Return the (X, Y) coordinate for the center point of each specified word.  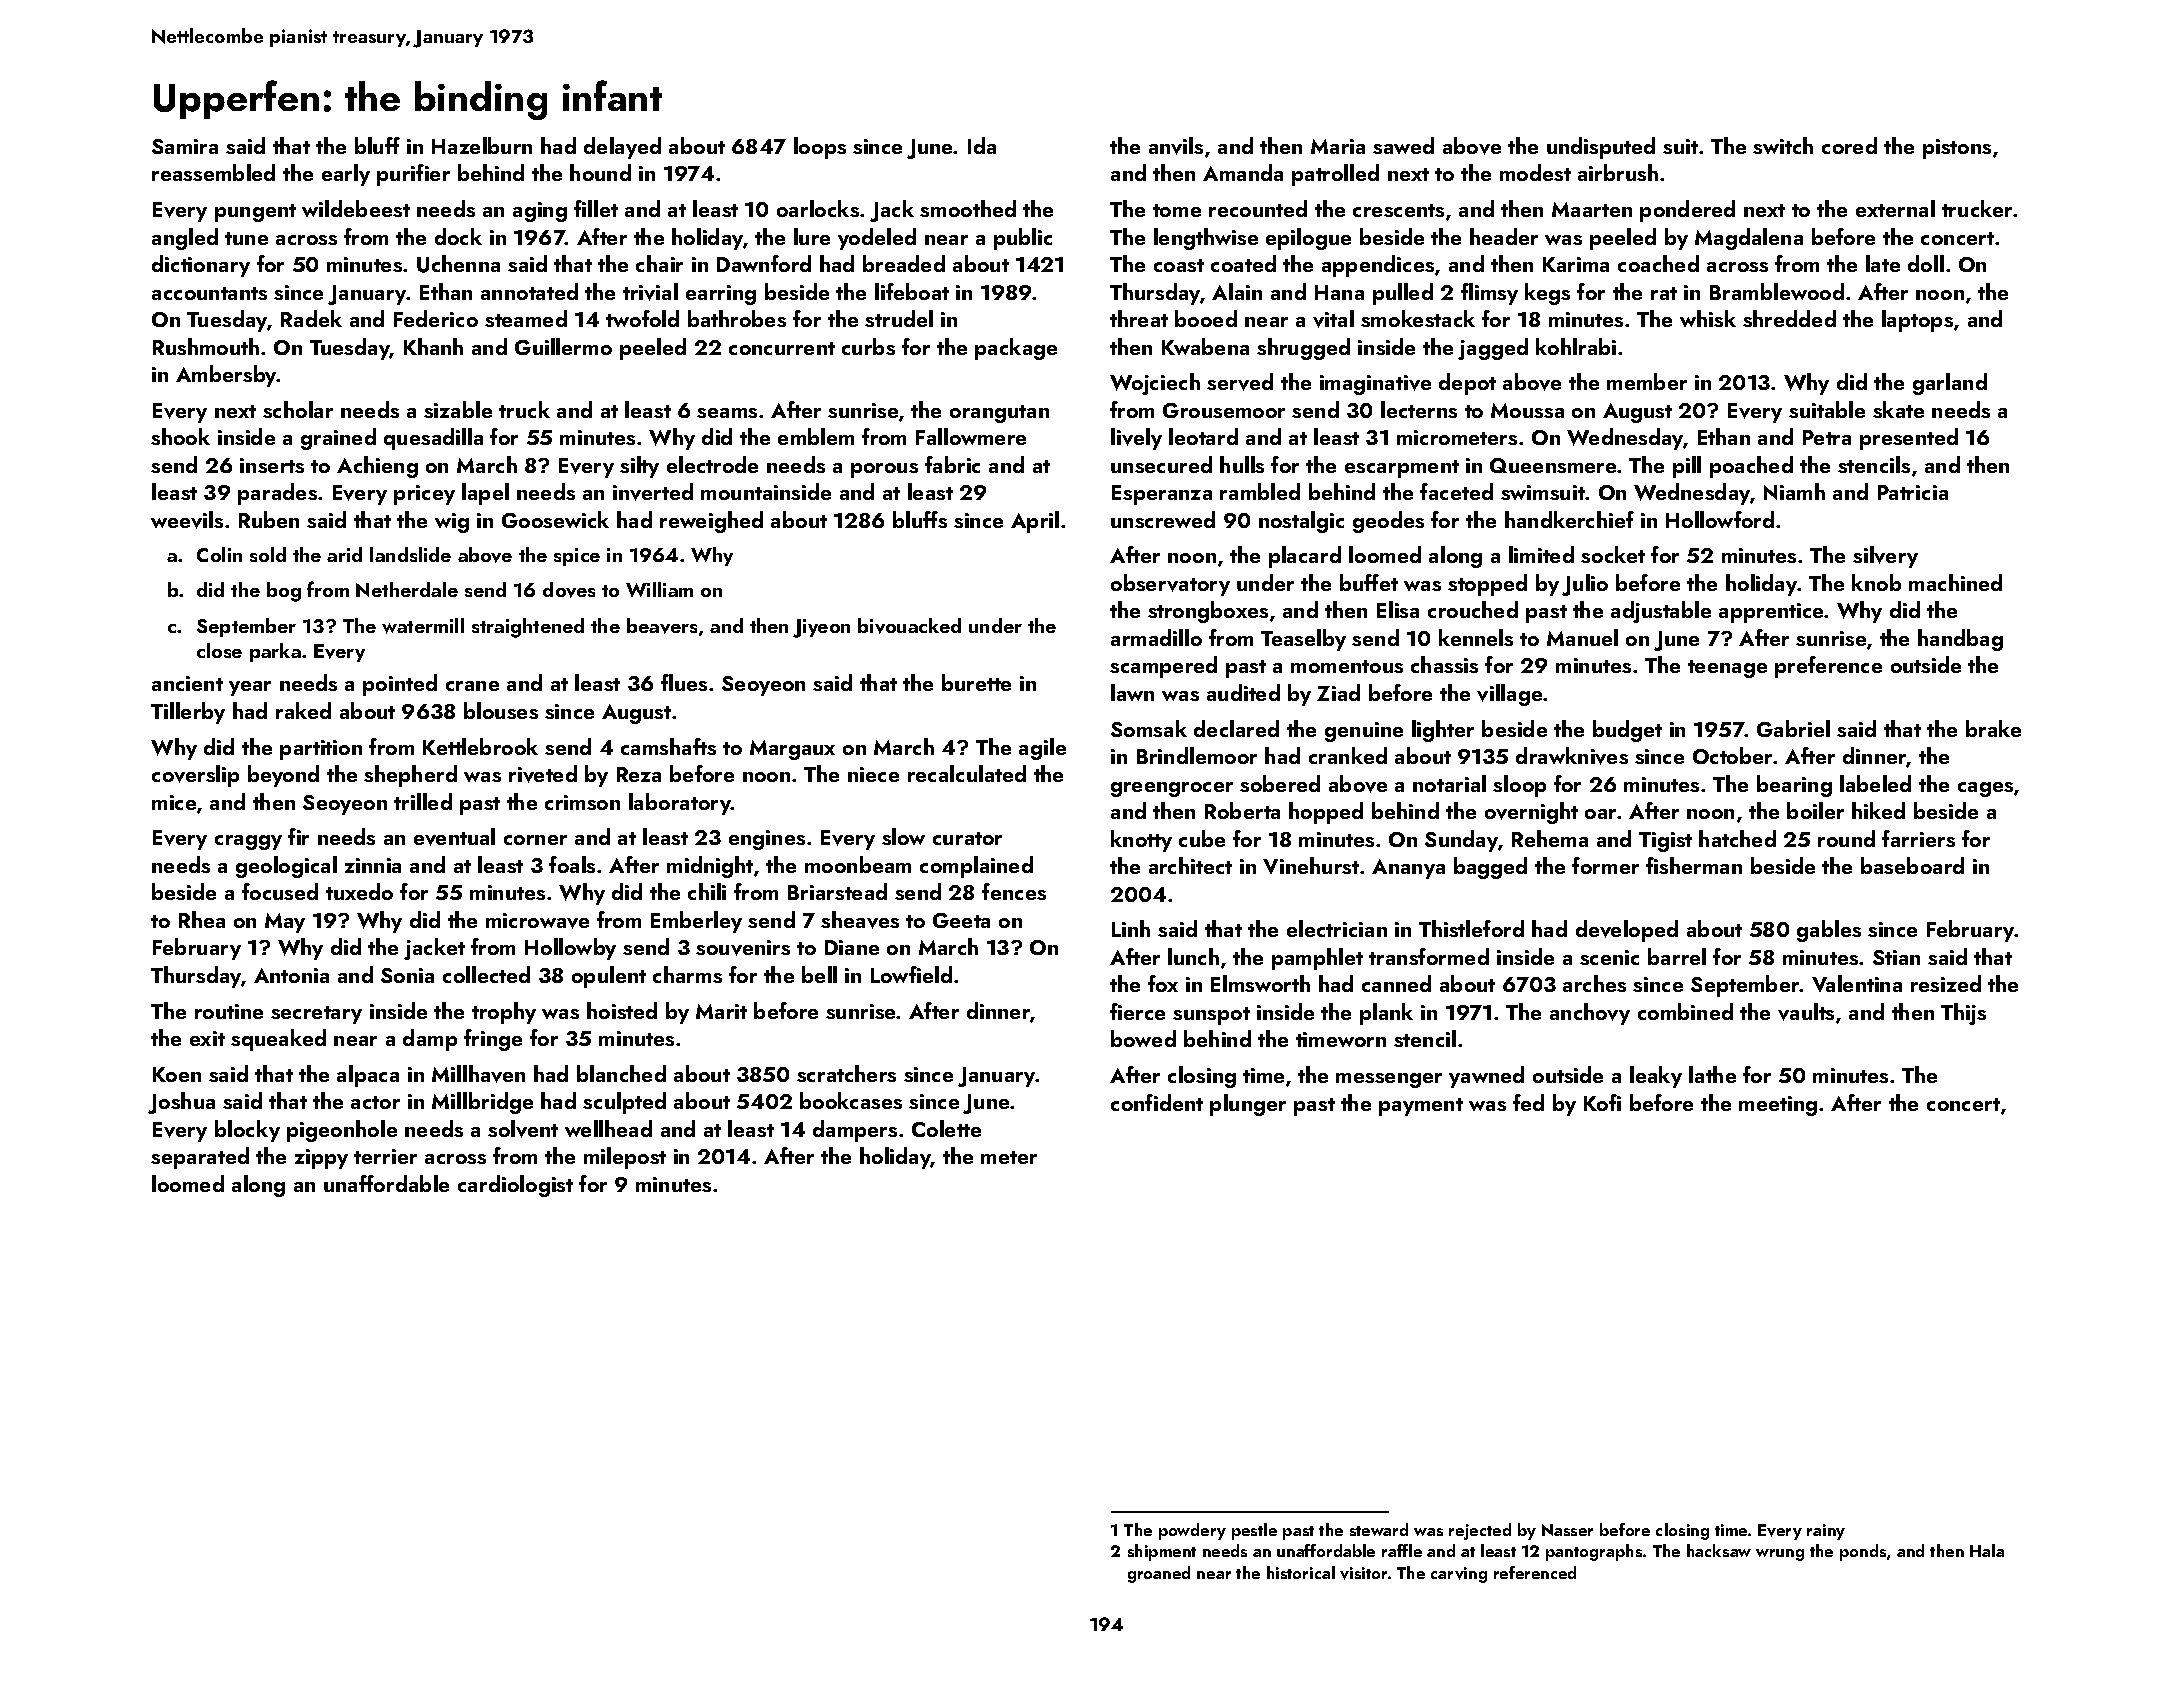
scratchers (846, 1073)
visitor (1363, 1573)
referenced (1535, 1572)
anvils (1176, 146)
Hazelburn (482, 145)
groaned (1159, 1574)
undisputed (1601, 148)
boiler (1815, 810)
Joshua (181, 1103)
